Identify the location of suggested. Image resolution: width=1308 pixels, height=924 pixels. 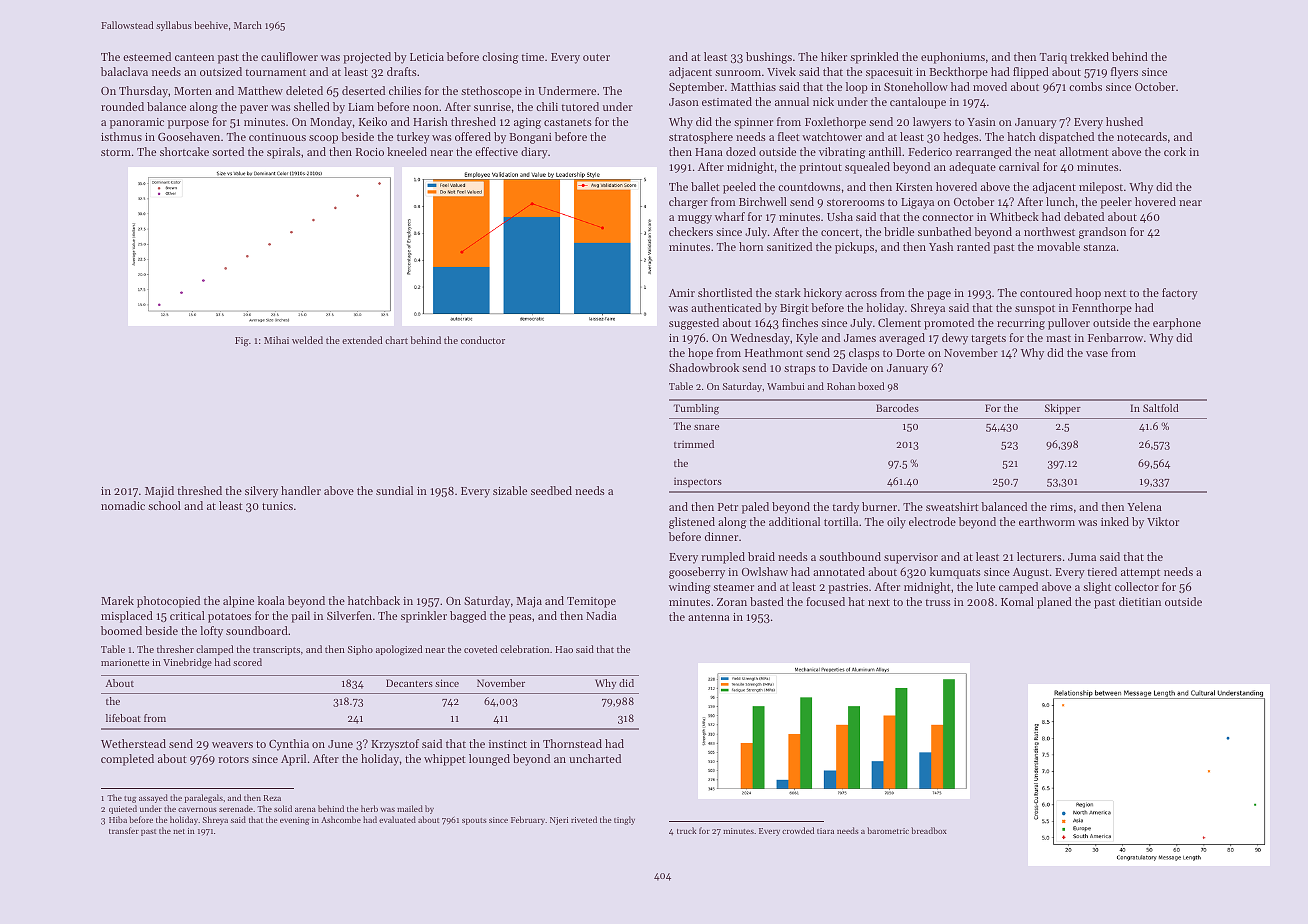
(694, 324).
